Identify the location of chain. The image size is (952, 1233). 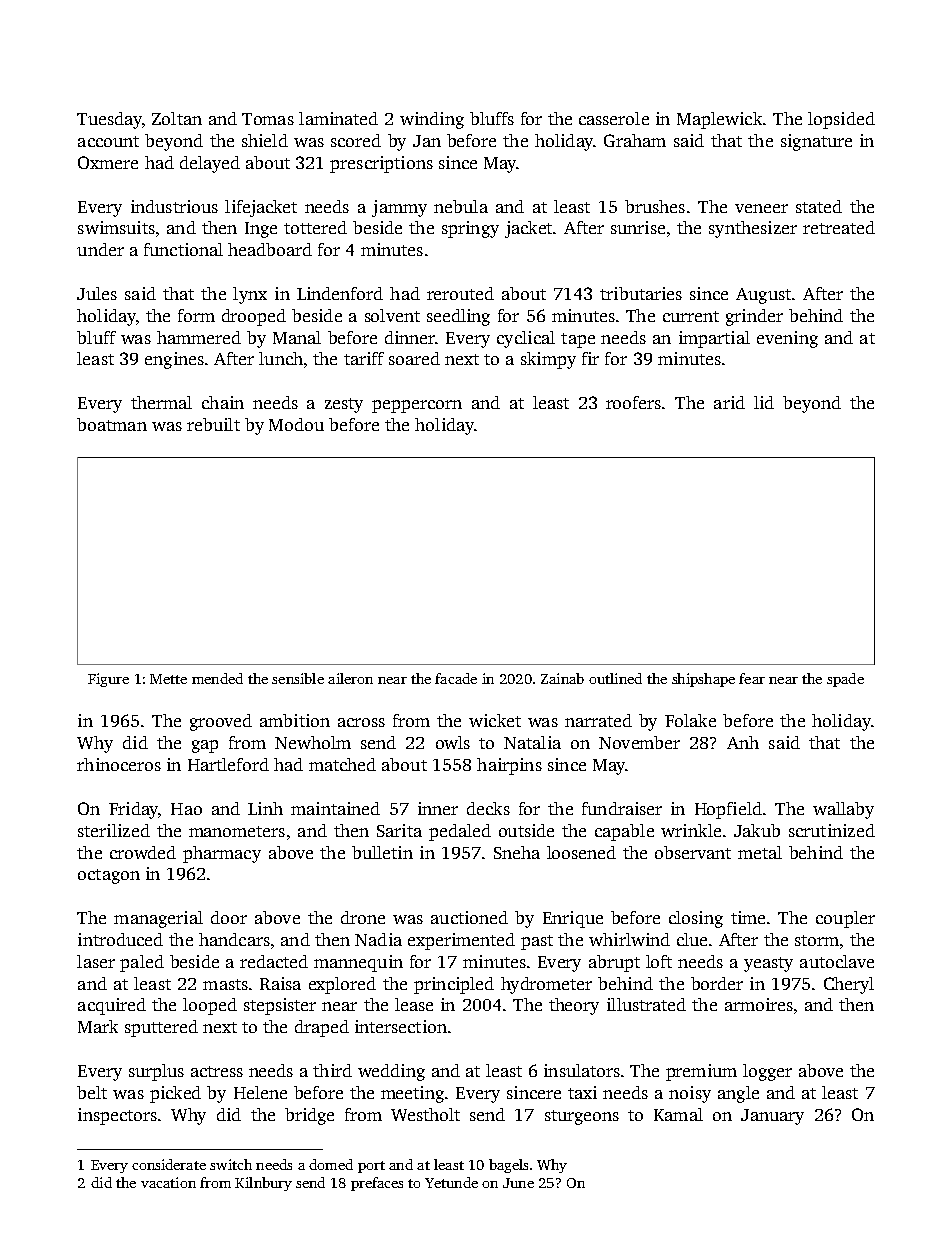
(223, 402).
